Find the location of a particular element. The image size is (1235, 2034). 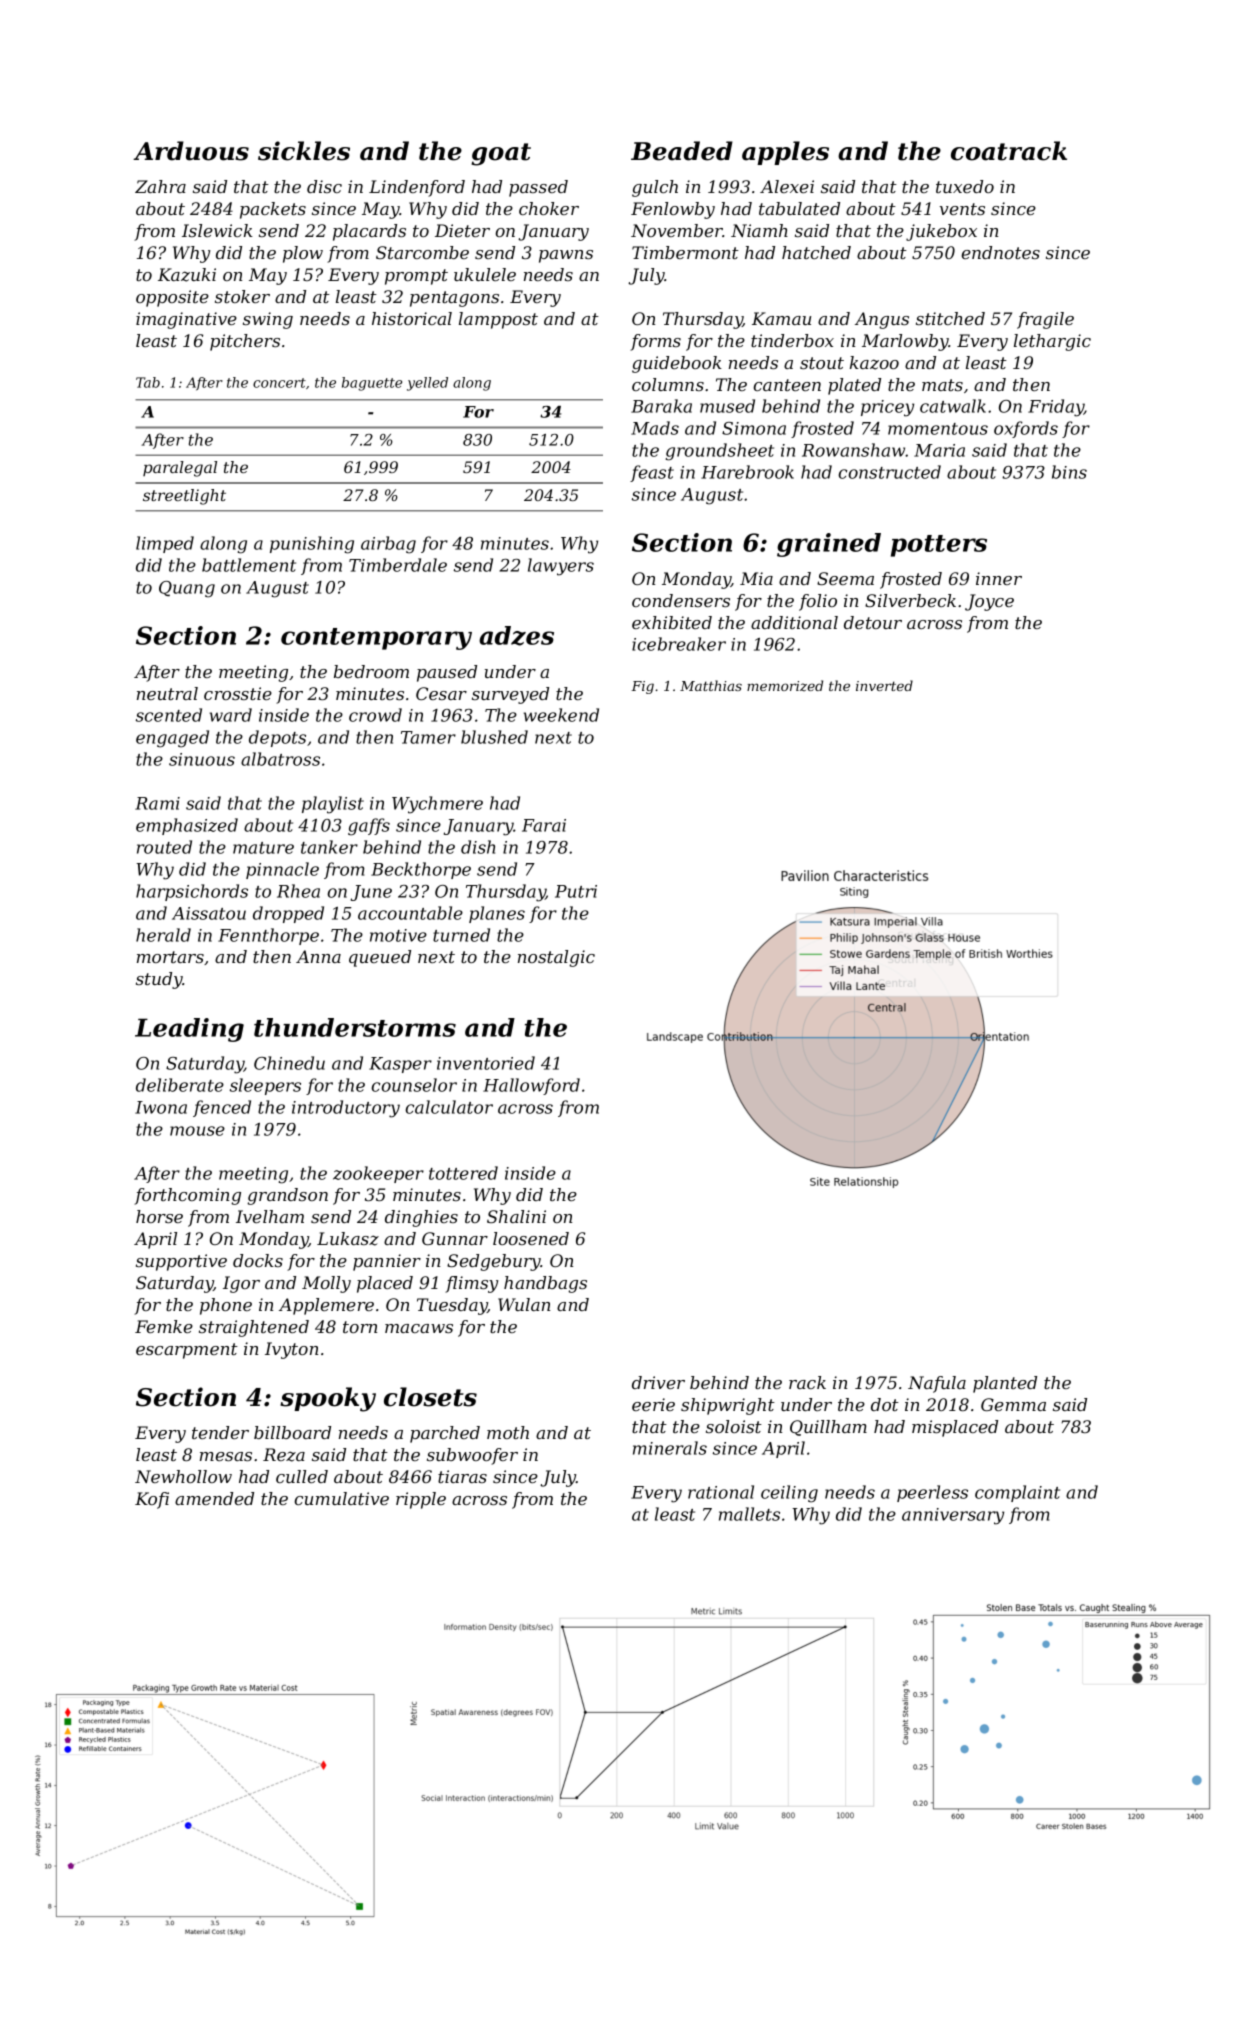

pawns is located at coordinates (566, 256).
